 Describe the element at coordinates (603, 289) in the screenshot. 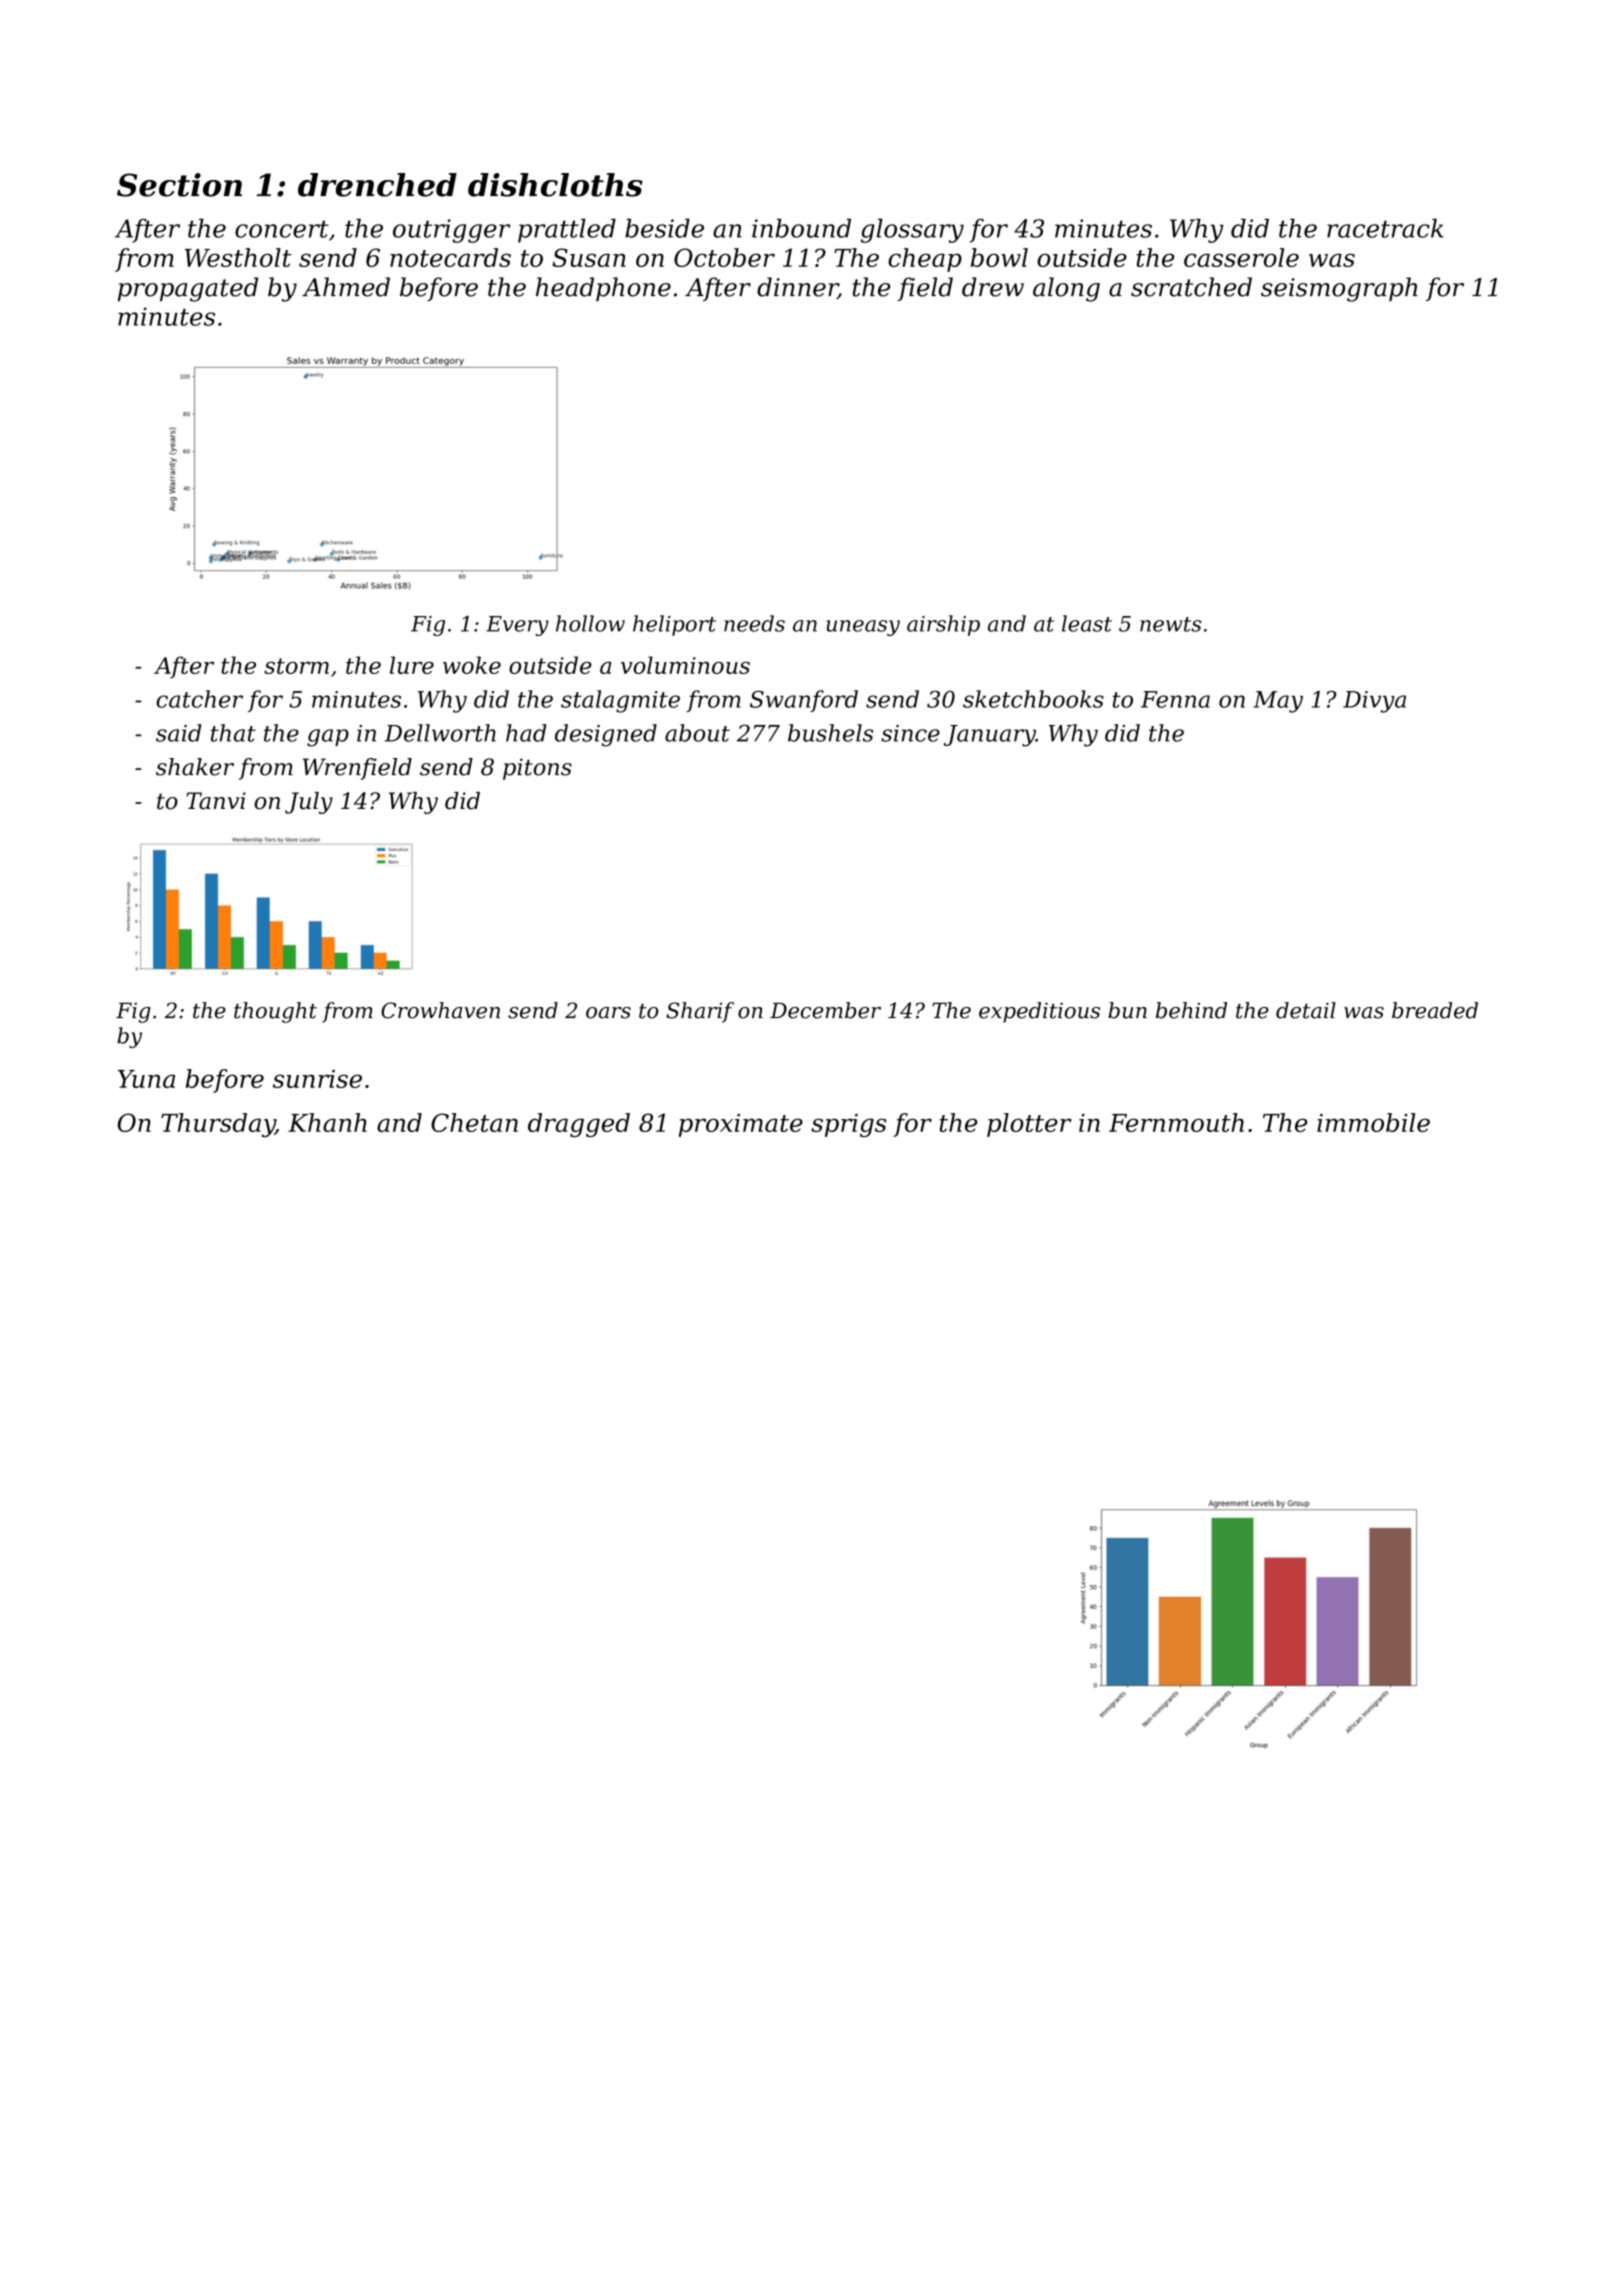

I see `headphone` at that location.
